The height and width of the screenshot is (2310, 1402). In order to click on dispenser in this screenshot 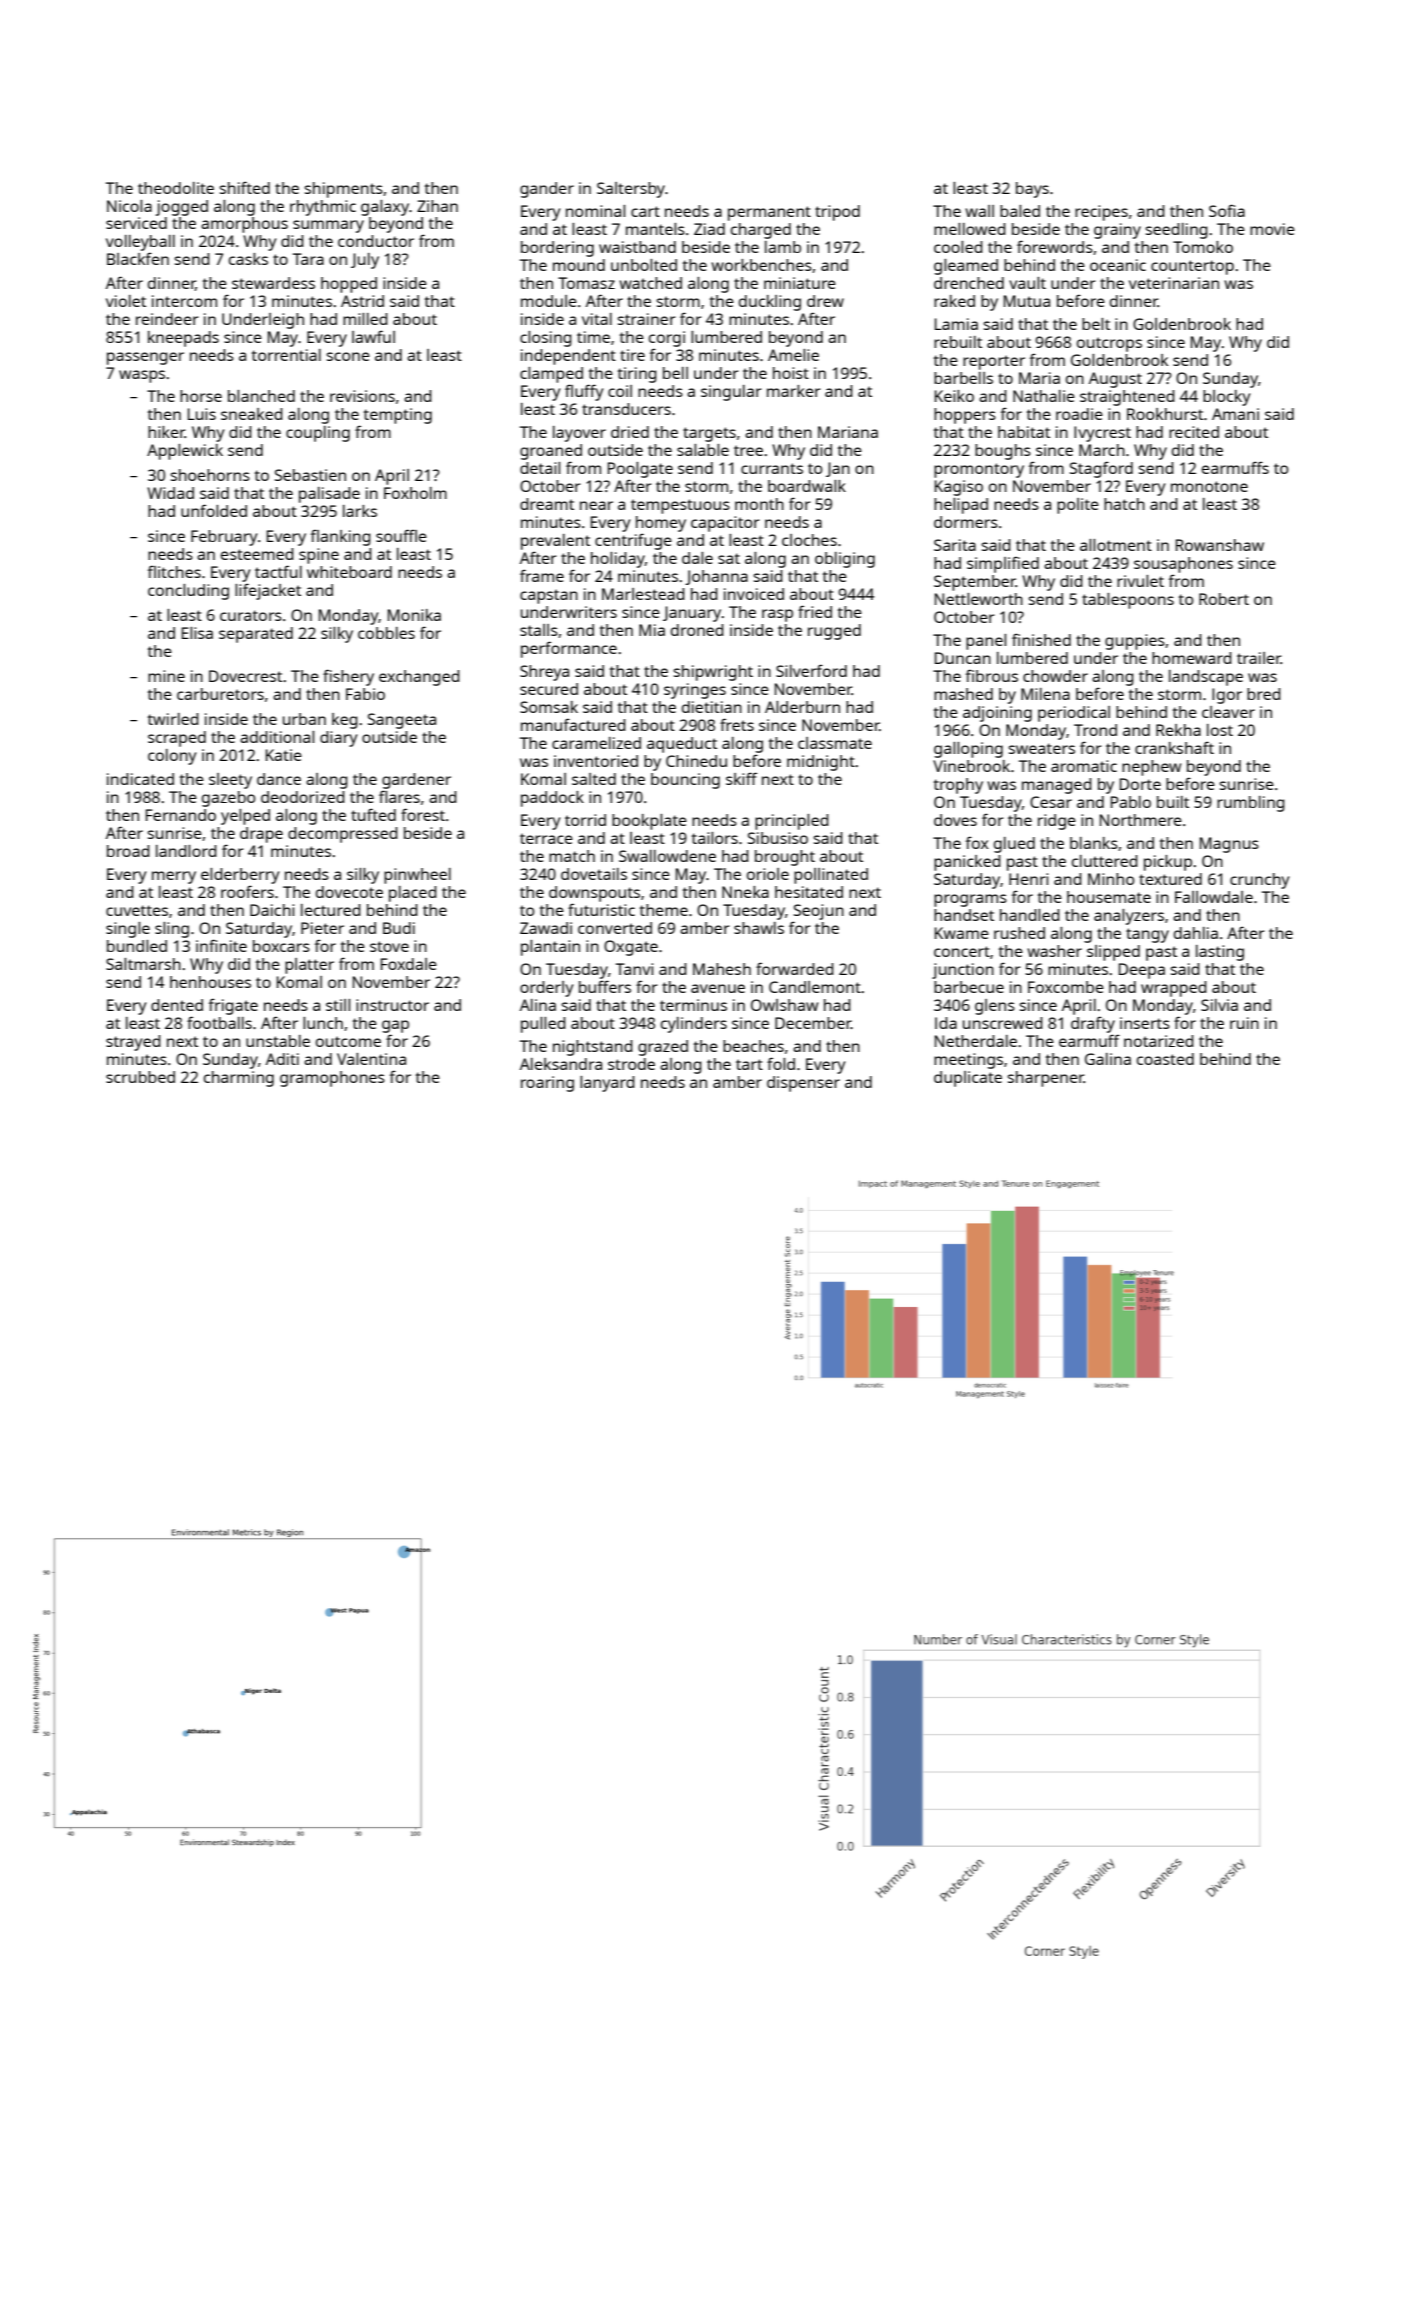, I will do `click(803, 1084)`.
